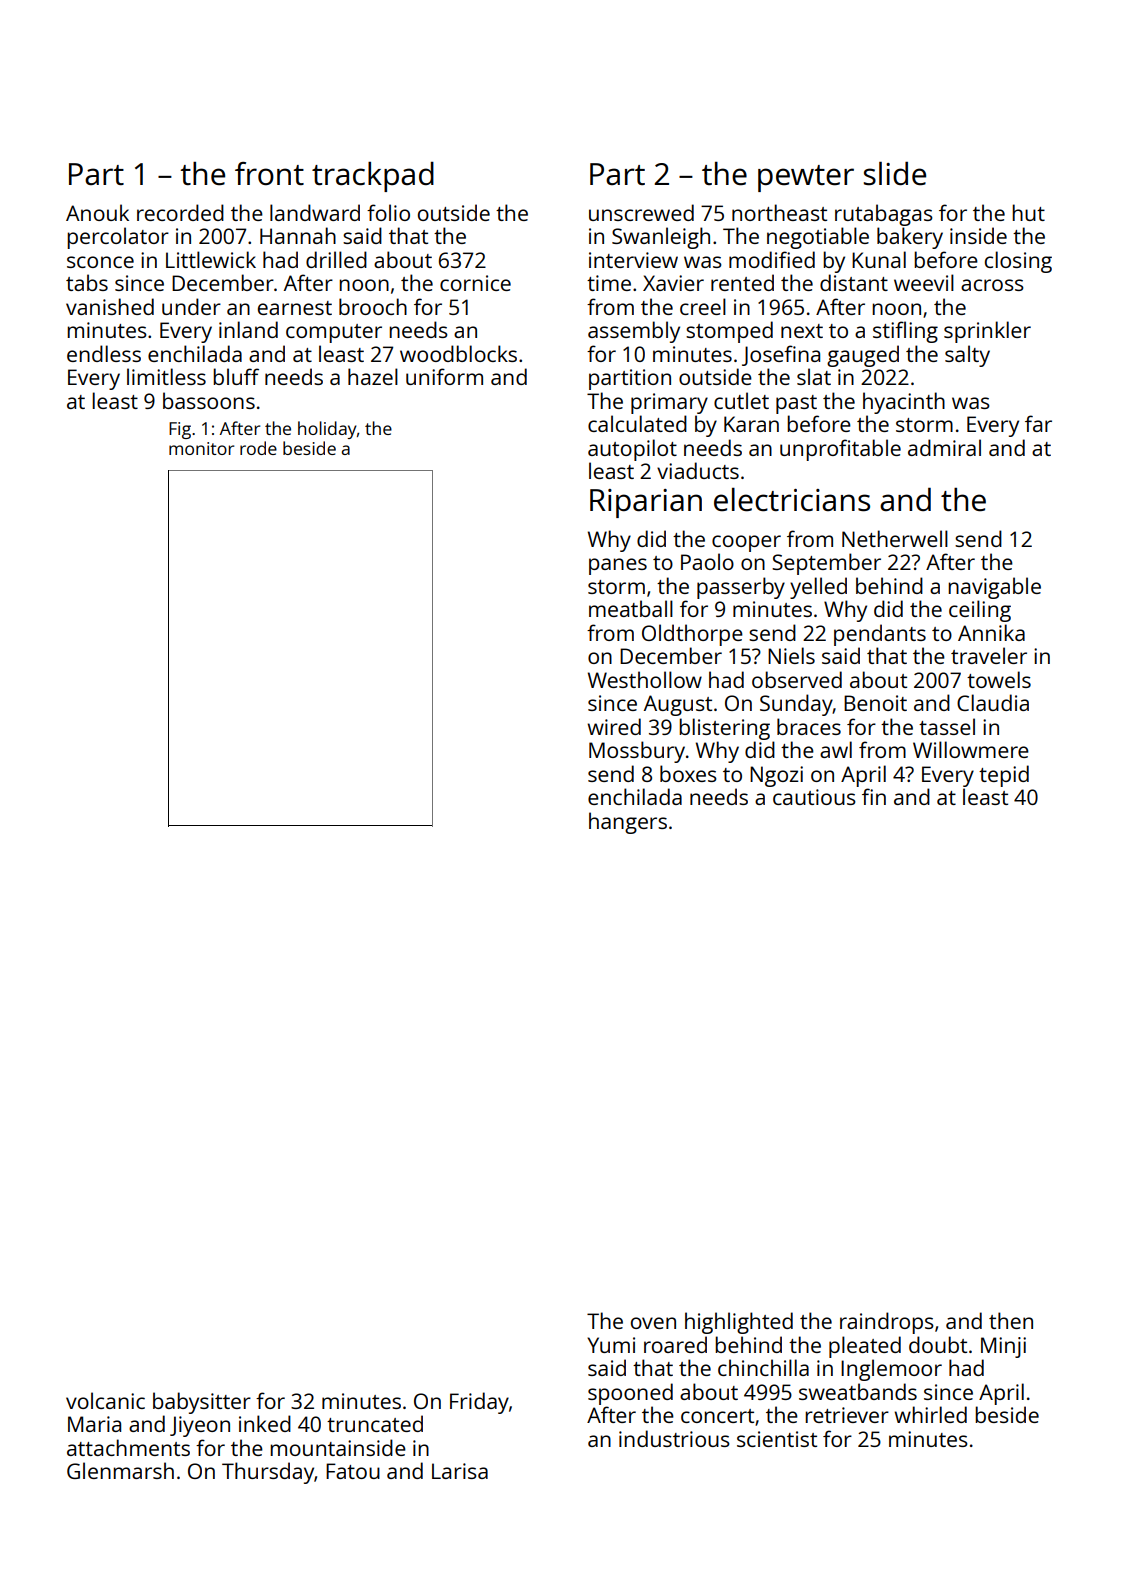 The width and height of the screenshot is (1122, 1593). Describe the element at coordinates (653, 1323) in the screenshot. I see `oven` at that location.
